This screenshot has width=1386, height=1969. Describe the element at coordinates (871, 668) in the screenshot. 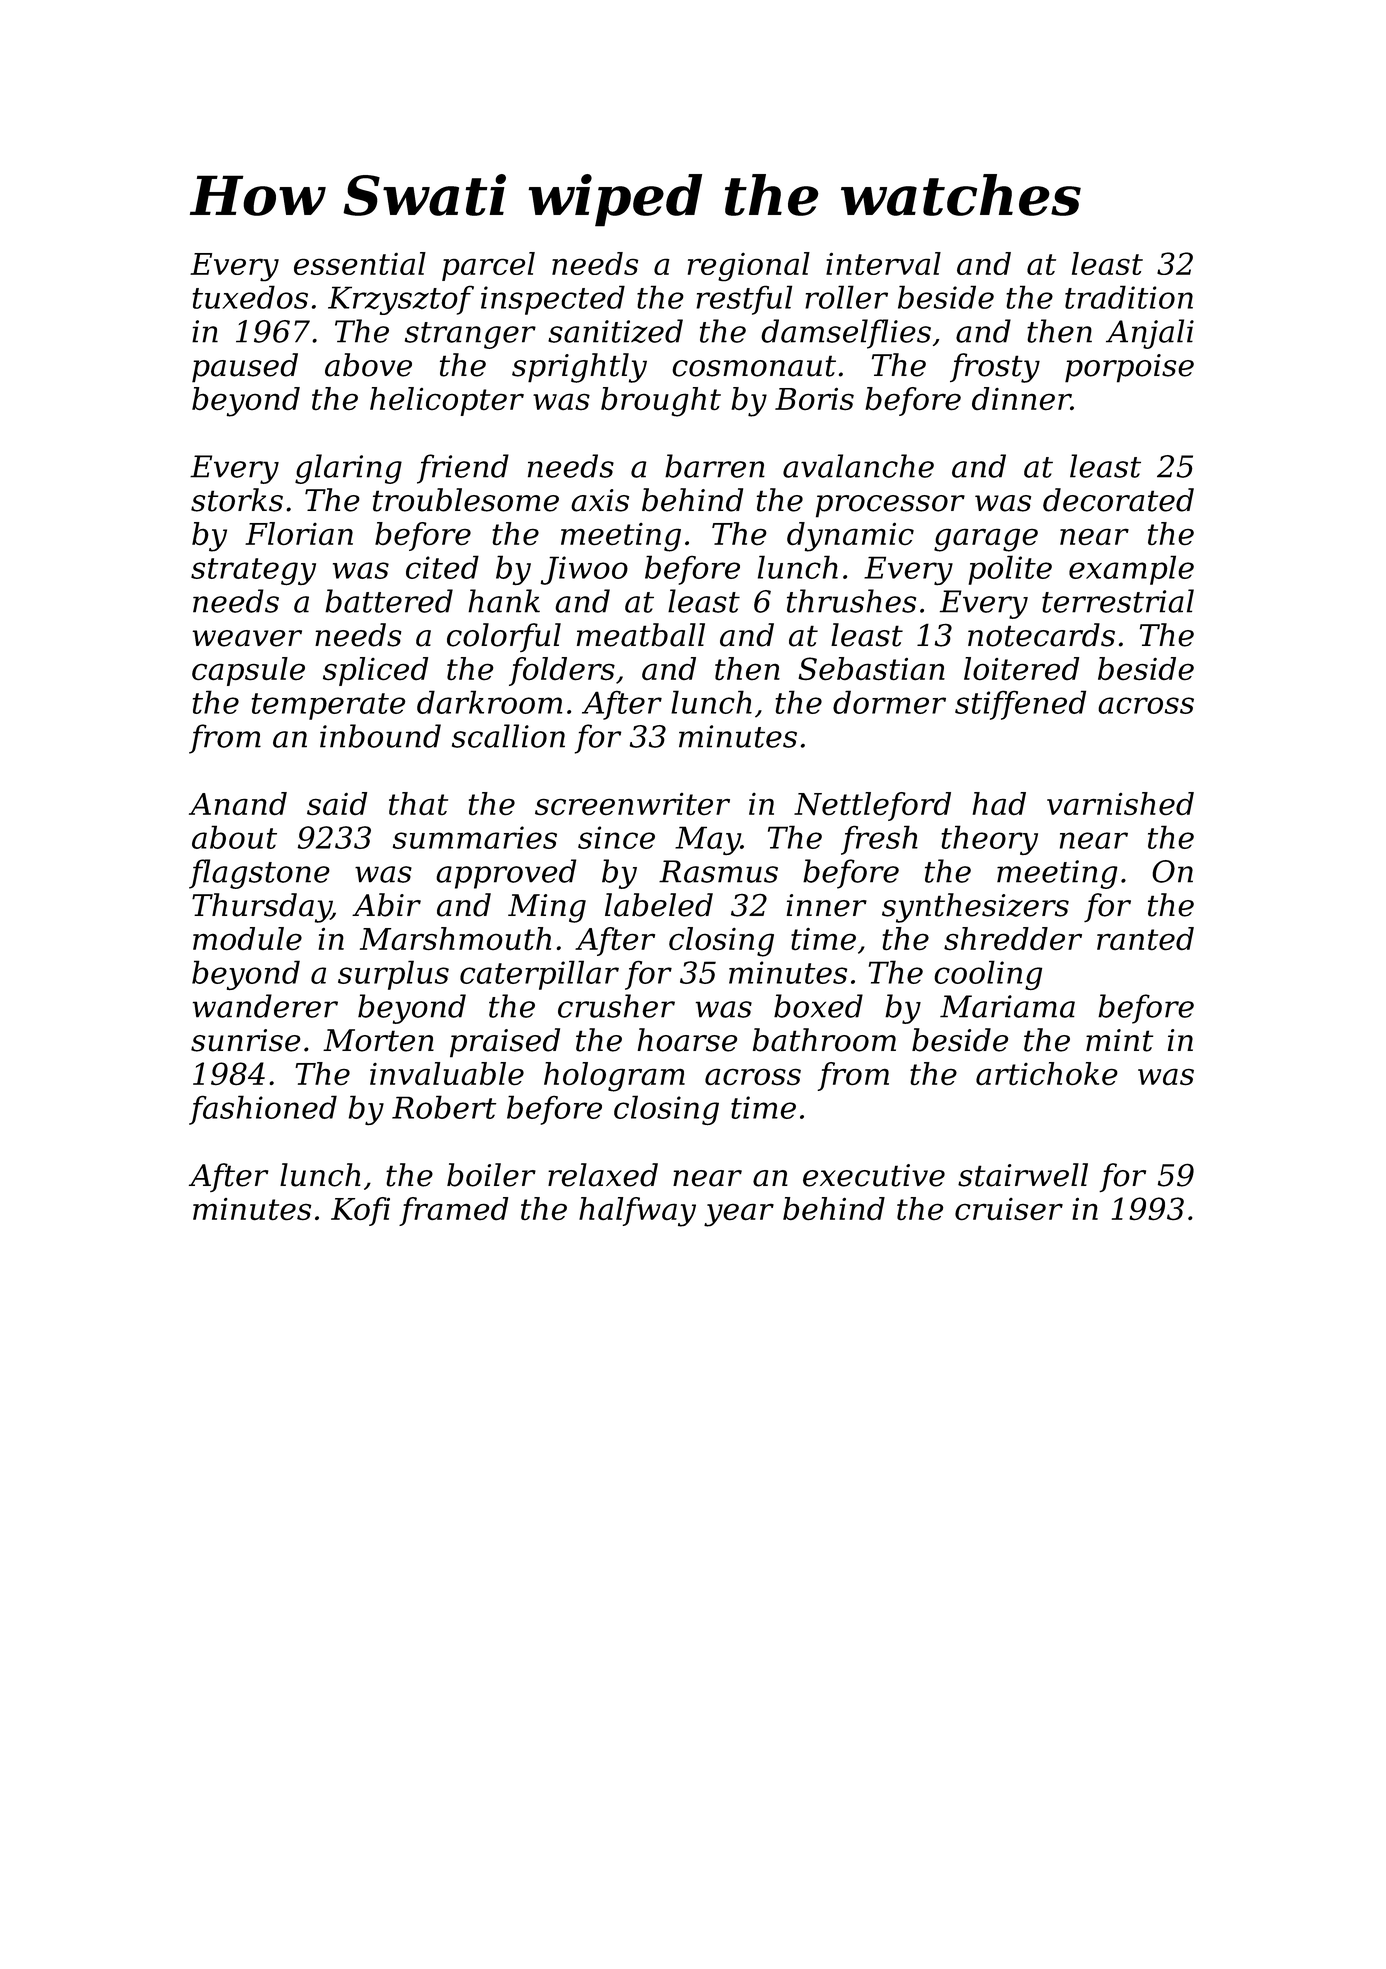

I see `Sebastian` at that location.
